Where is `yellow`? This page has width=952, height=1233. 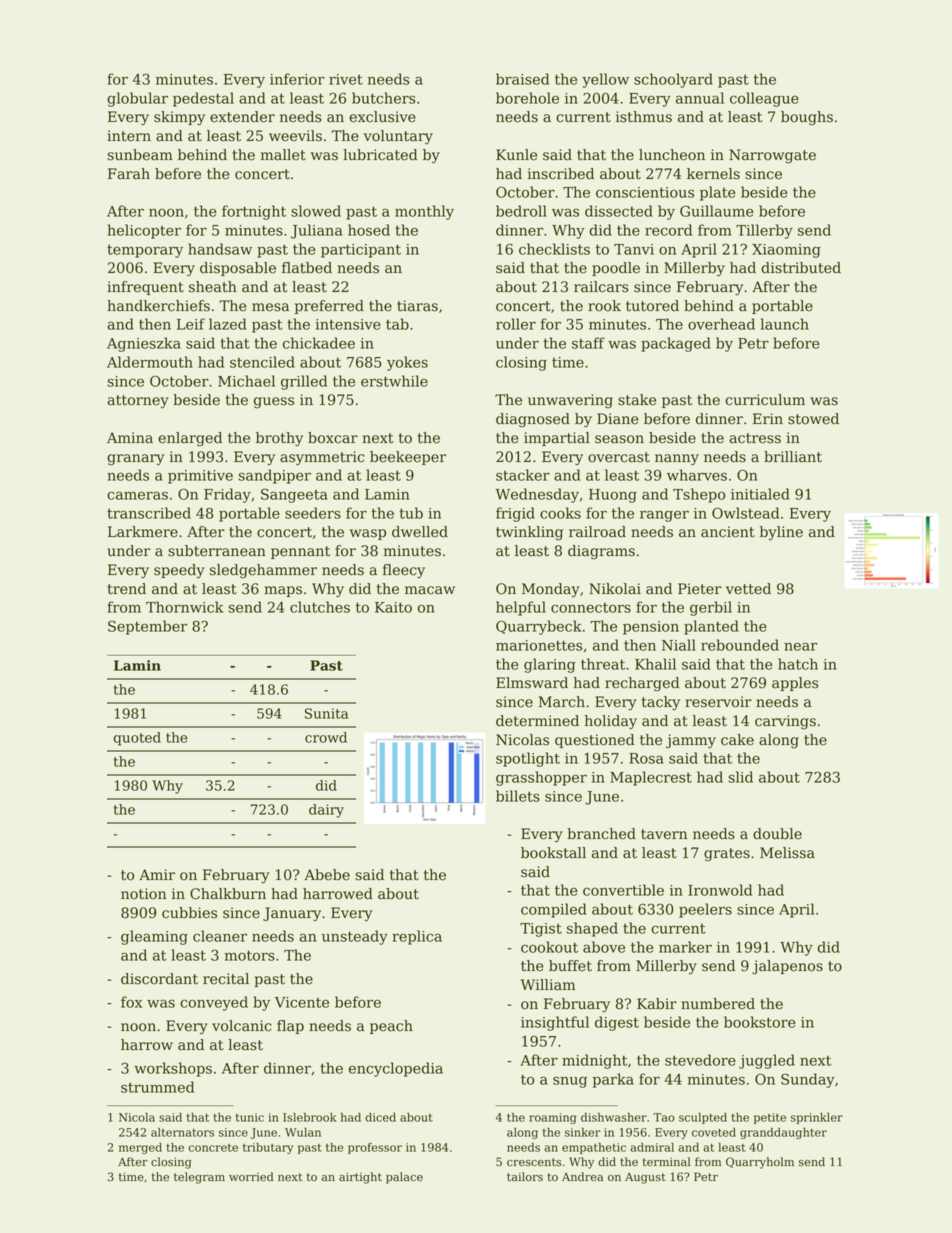
yellow is located at coordinates (605, 80).
